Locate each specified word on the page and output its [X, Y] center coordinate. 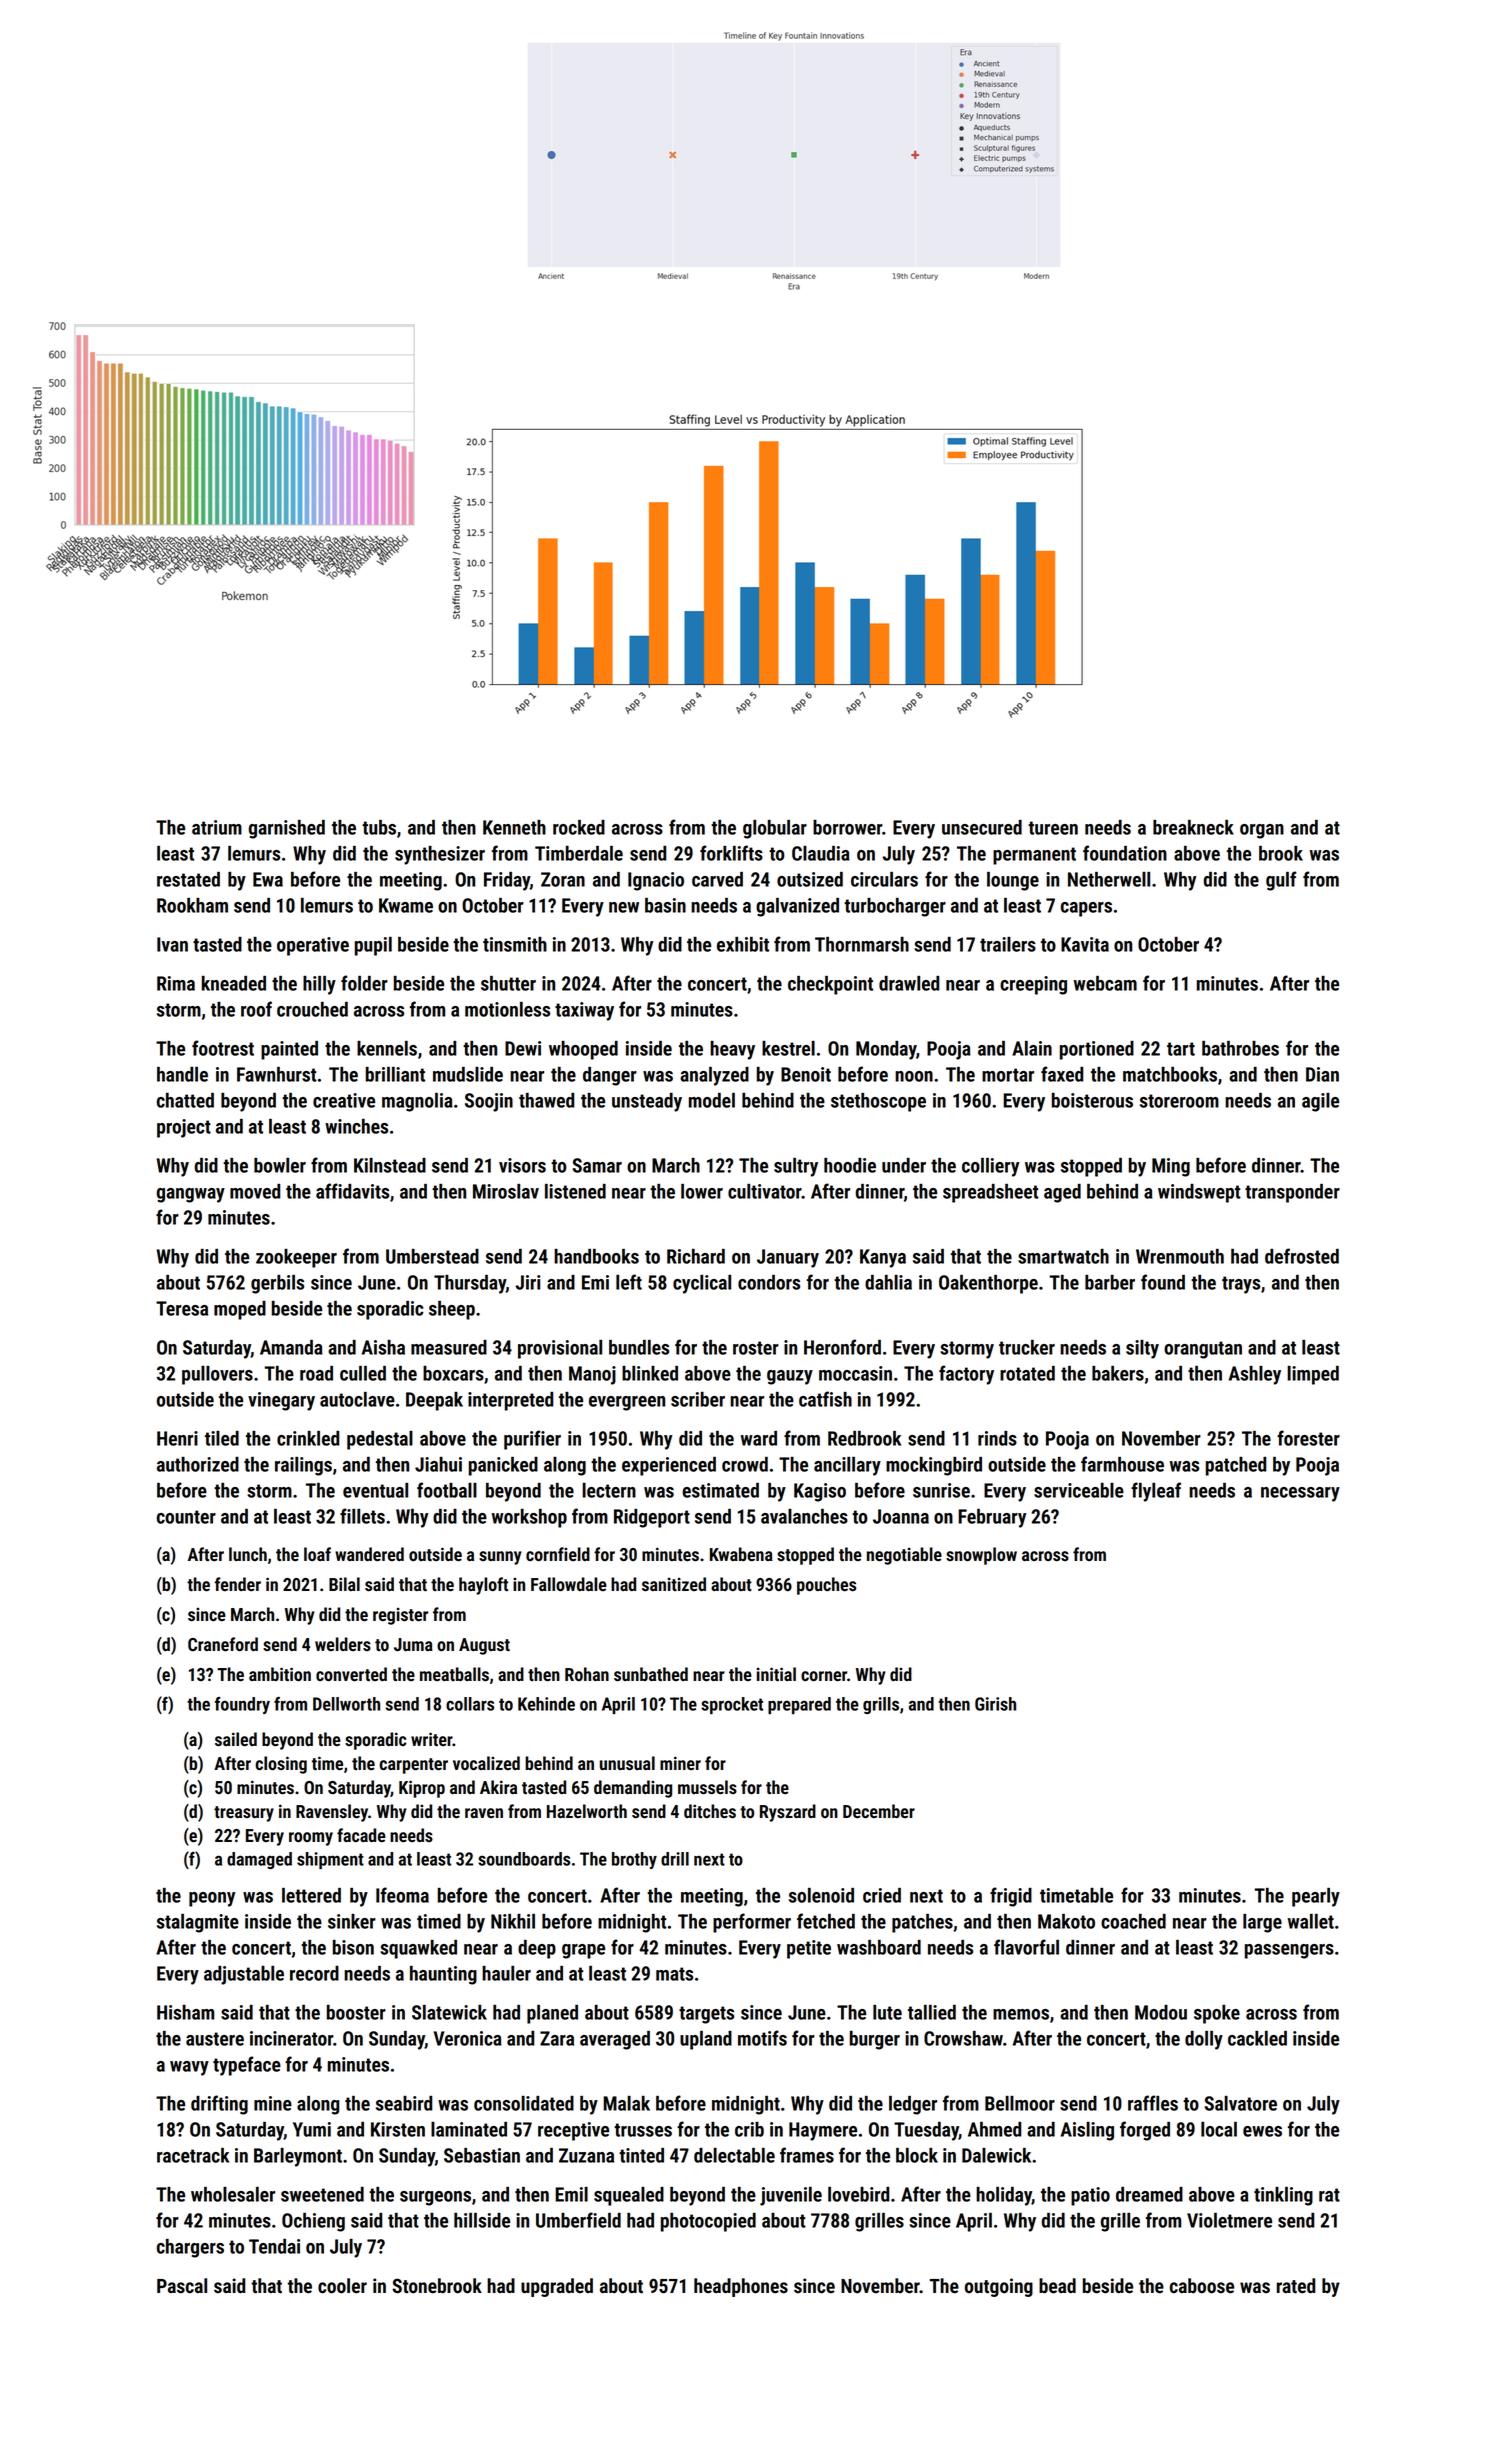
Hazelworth [587, 1811]
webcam [1105, 983]
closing [281, 1765]
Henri [177, 1438]
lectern [609, 1490]
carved [717, 879]
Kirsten [398, 2129]
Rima [176, 983]
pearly [1316, 1897]
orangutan [1203, 1350]
